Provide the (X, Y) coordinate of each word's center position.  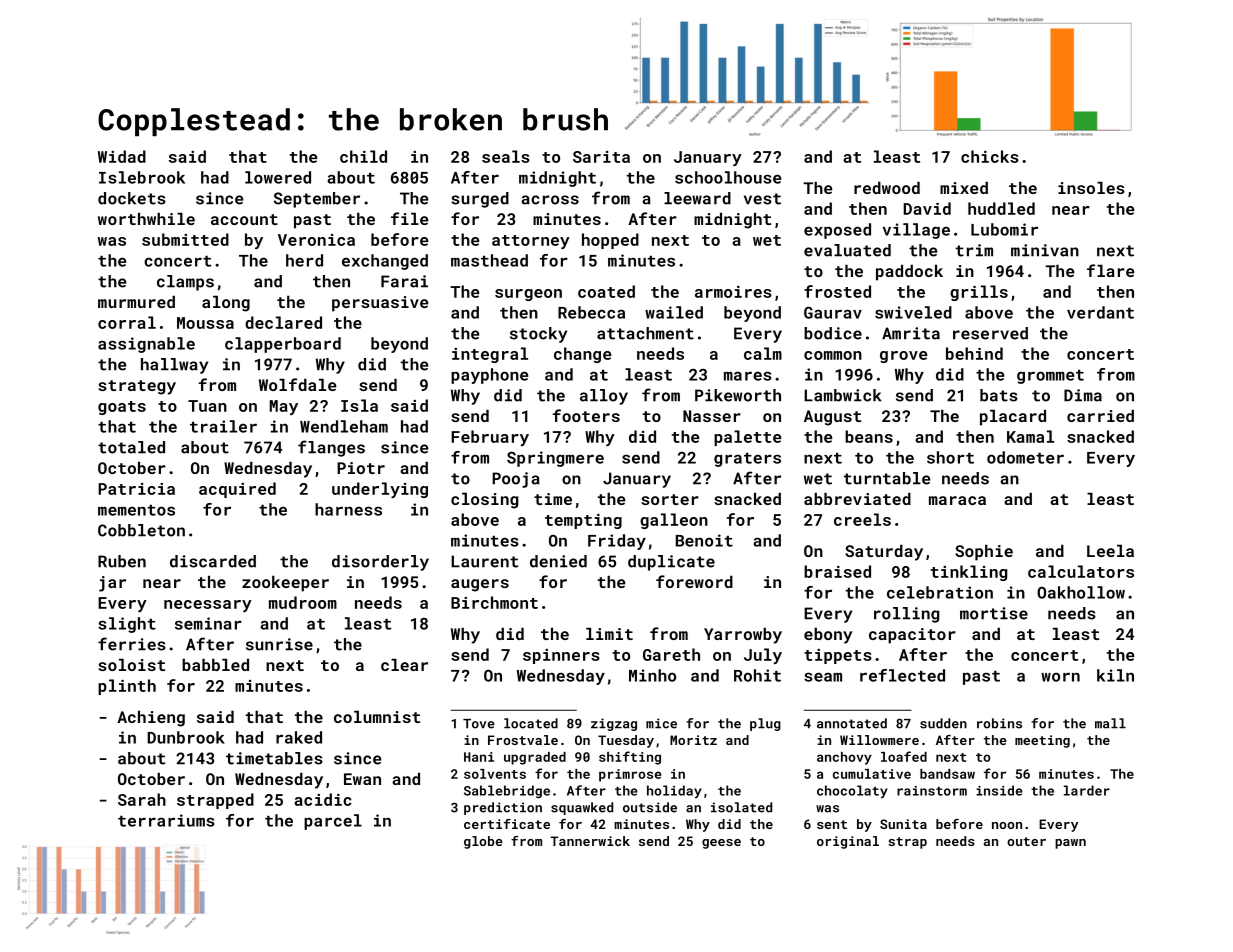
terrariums (166, 820)
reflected (902, 675)
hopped (610, 241)
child (363, 156)
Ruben (122, 561)
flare (1111, 270)
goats (122, 408)
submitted (185, 239)
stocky (538, 335)
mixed (964, 187)
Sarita (601, 157)
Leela (1110, 550)
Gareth (671, 654)
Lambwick (843, 395)
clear (404, 664)
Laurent (484, 561)
